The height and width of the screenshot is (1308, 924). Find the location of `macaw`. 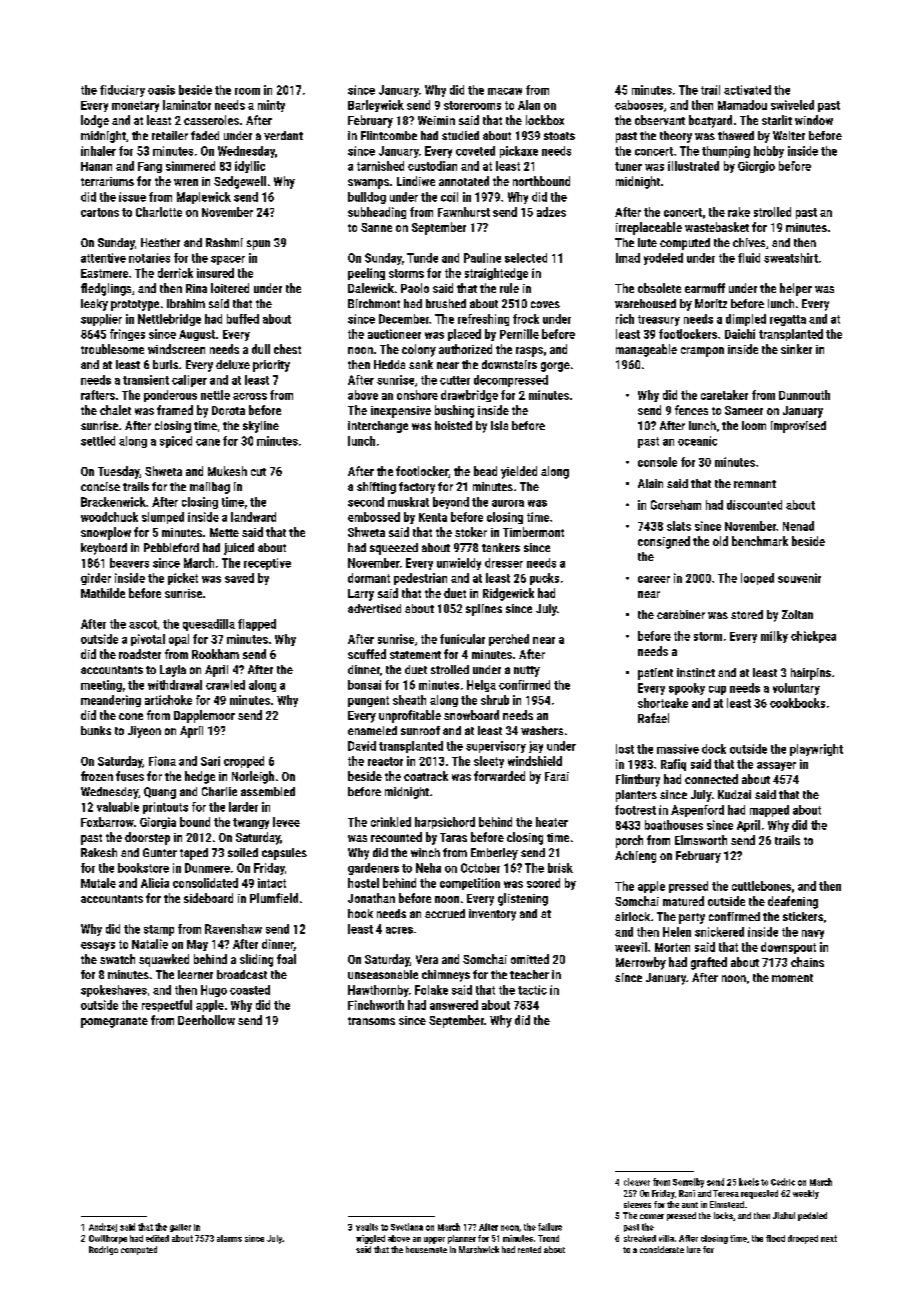

macaw is located at coordinates (505, 91).
